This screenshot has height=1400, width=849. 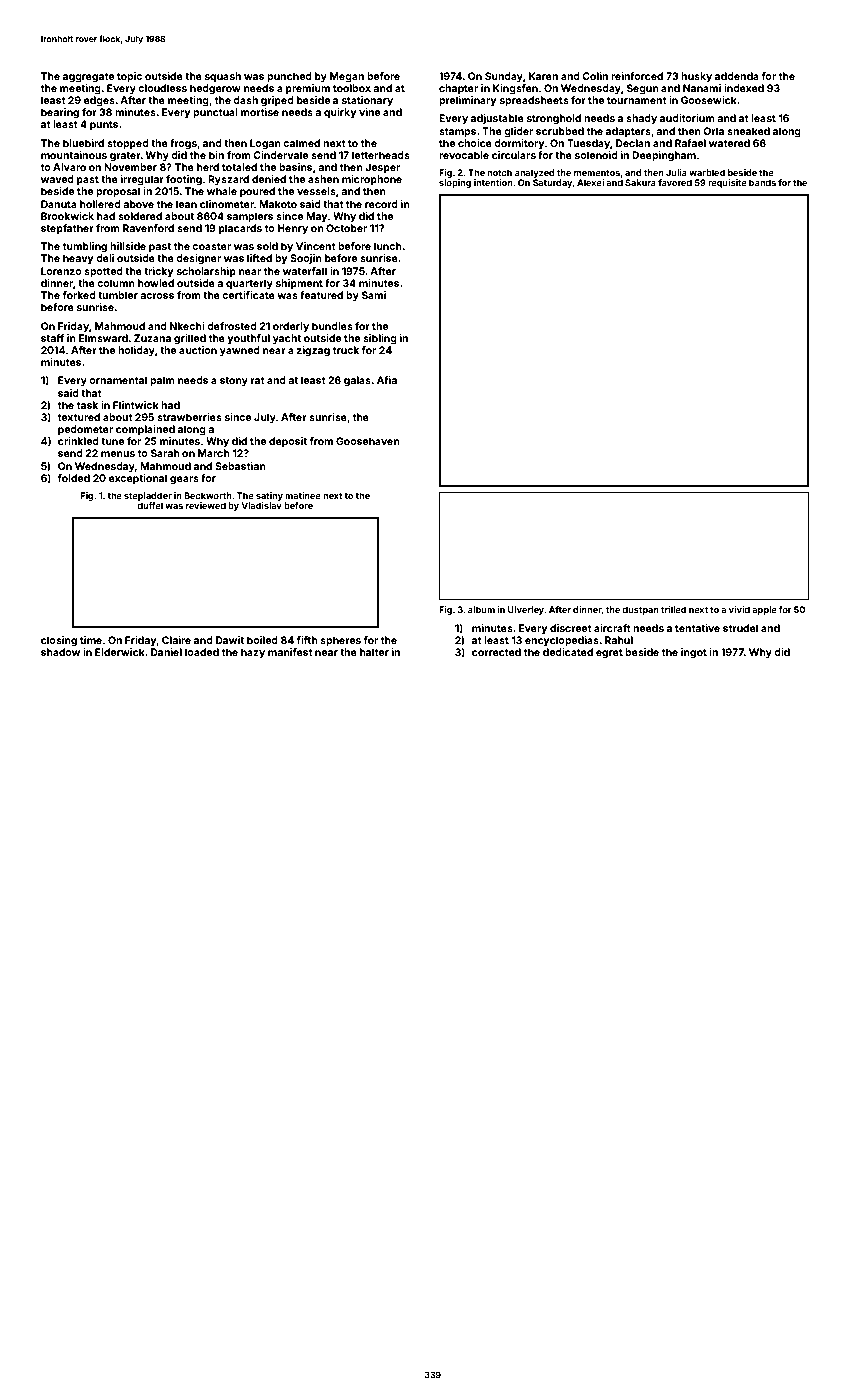 What do you see at coordinates (764, 610) in the screenshot?
I see `apple` at bounding box center [764, 610].
